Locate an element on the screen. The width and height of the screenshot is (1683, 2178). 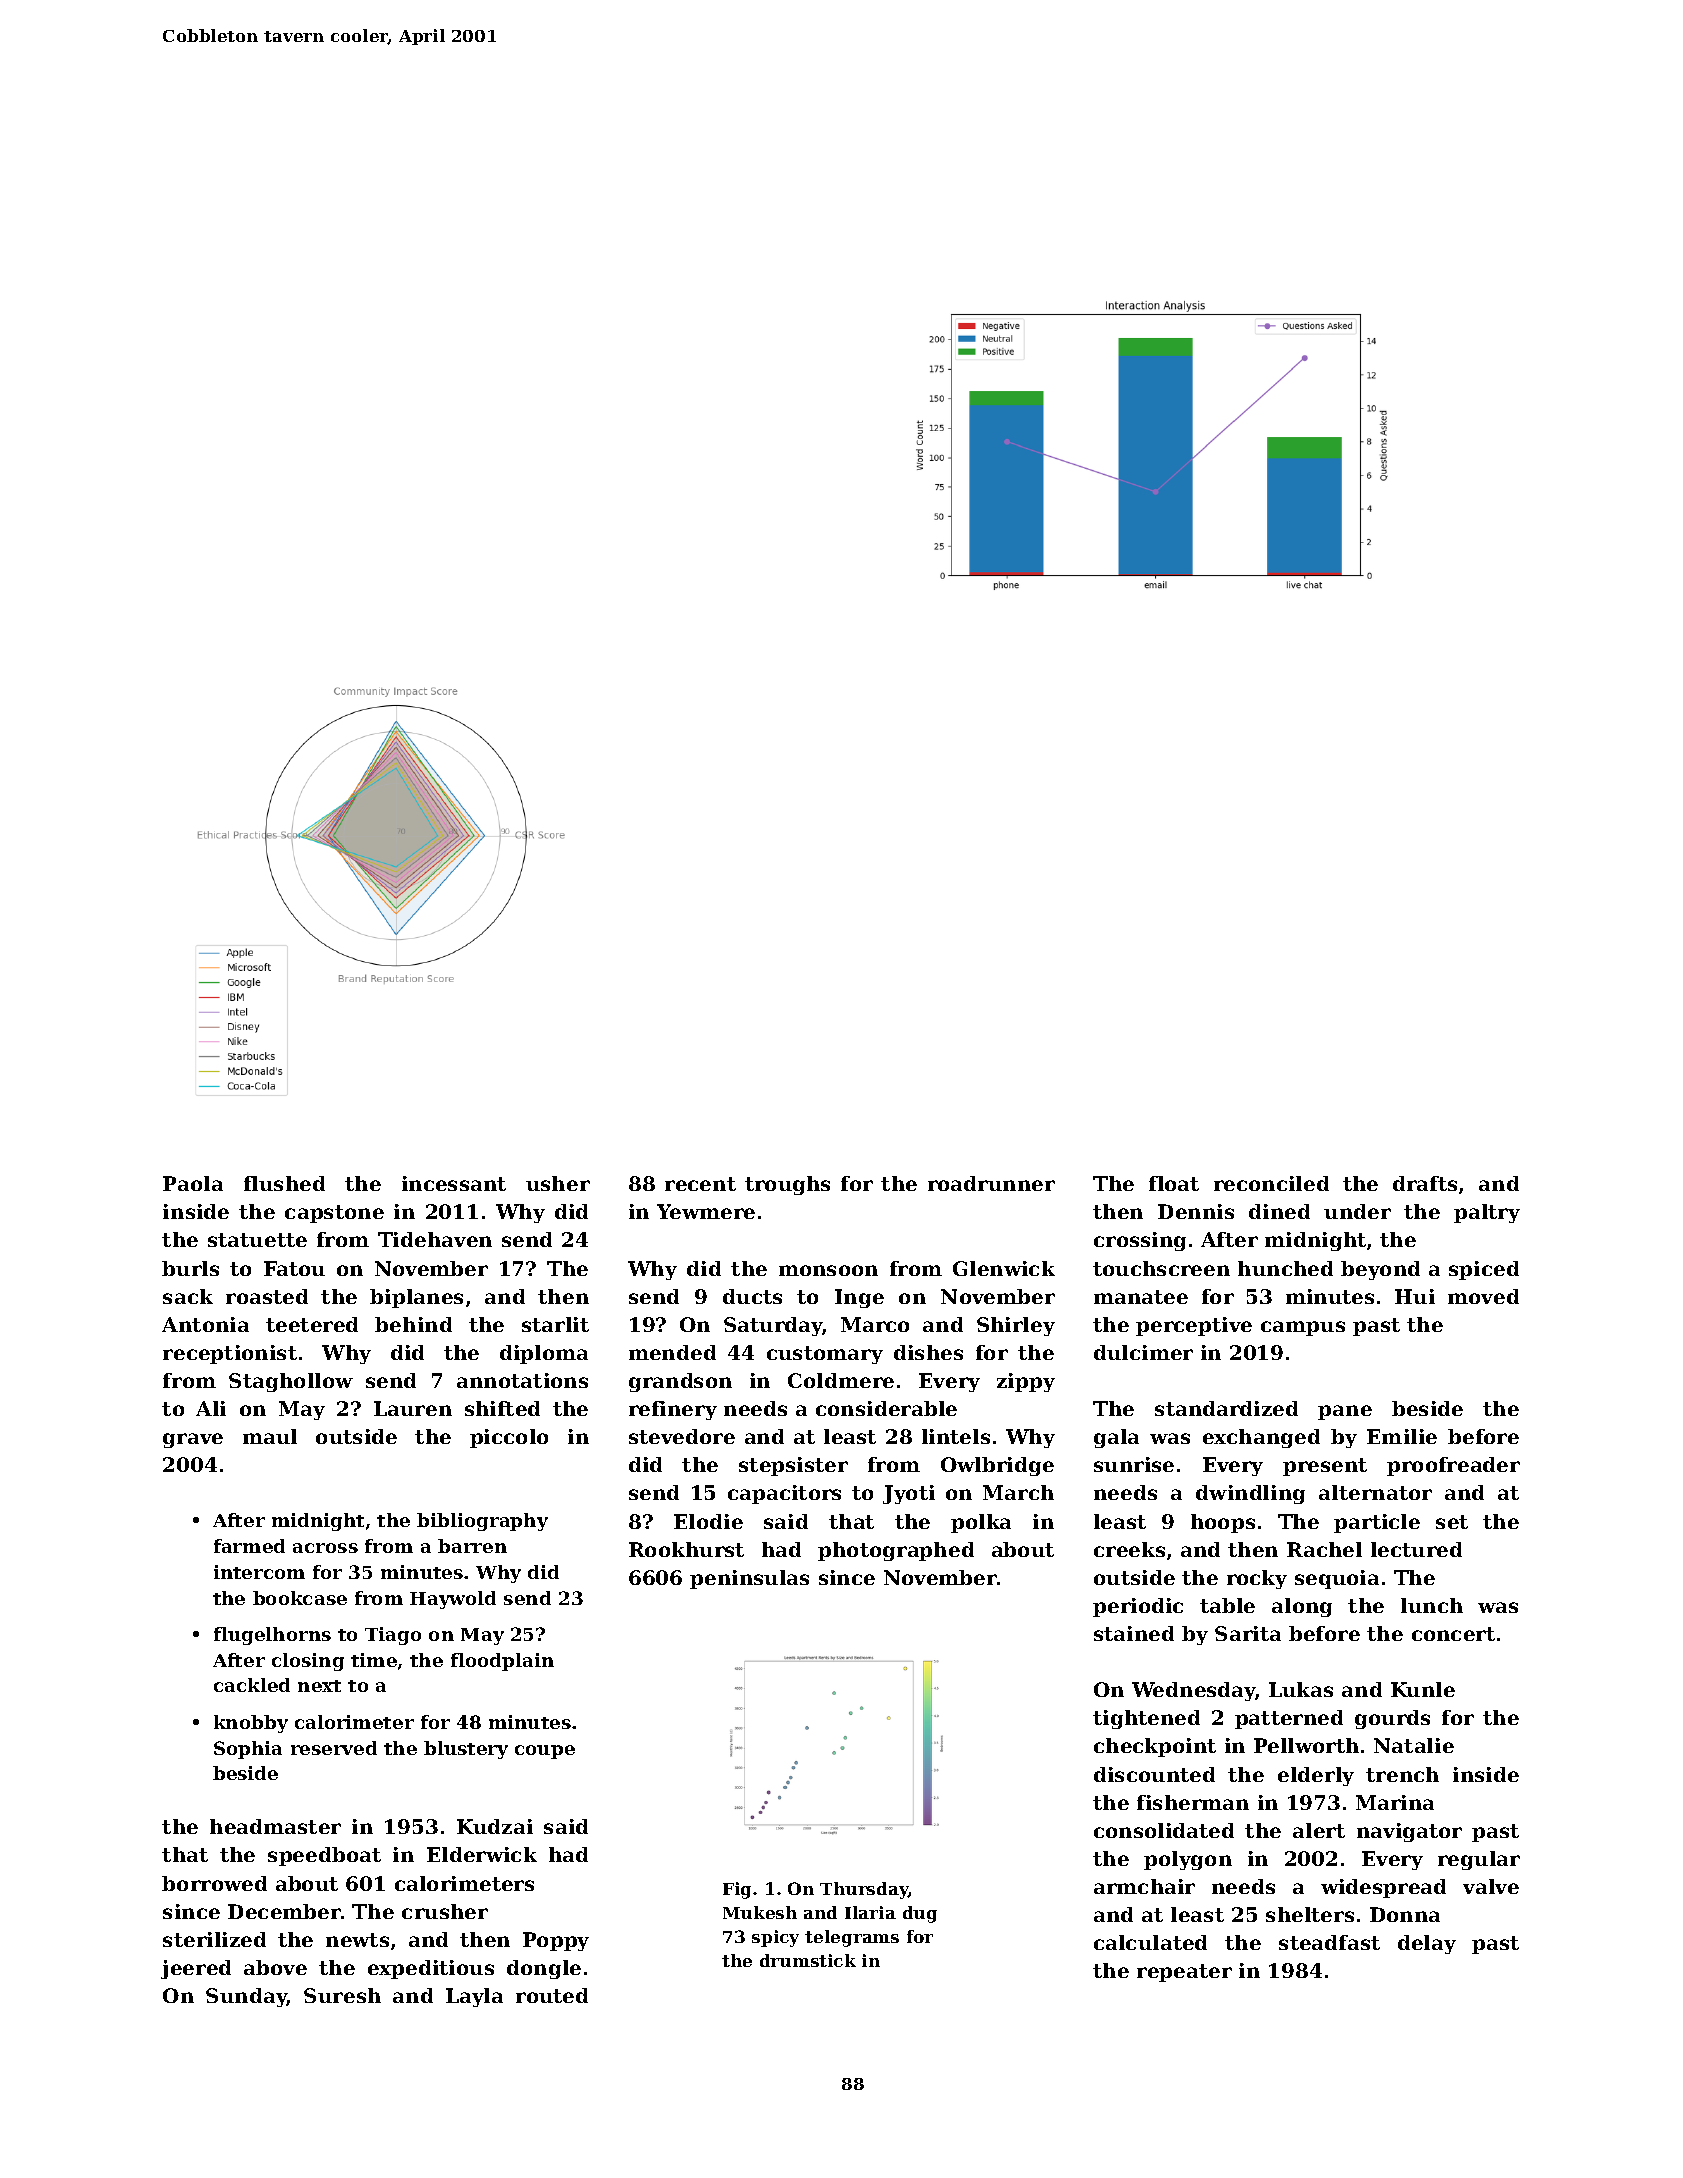
paltry is located at coordinates (1487, 1213).
